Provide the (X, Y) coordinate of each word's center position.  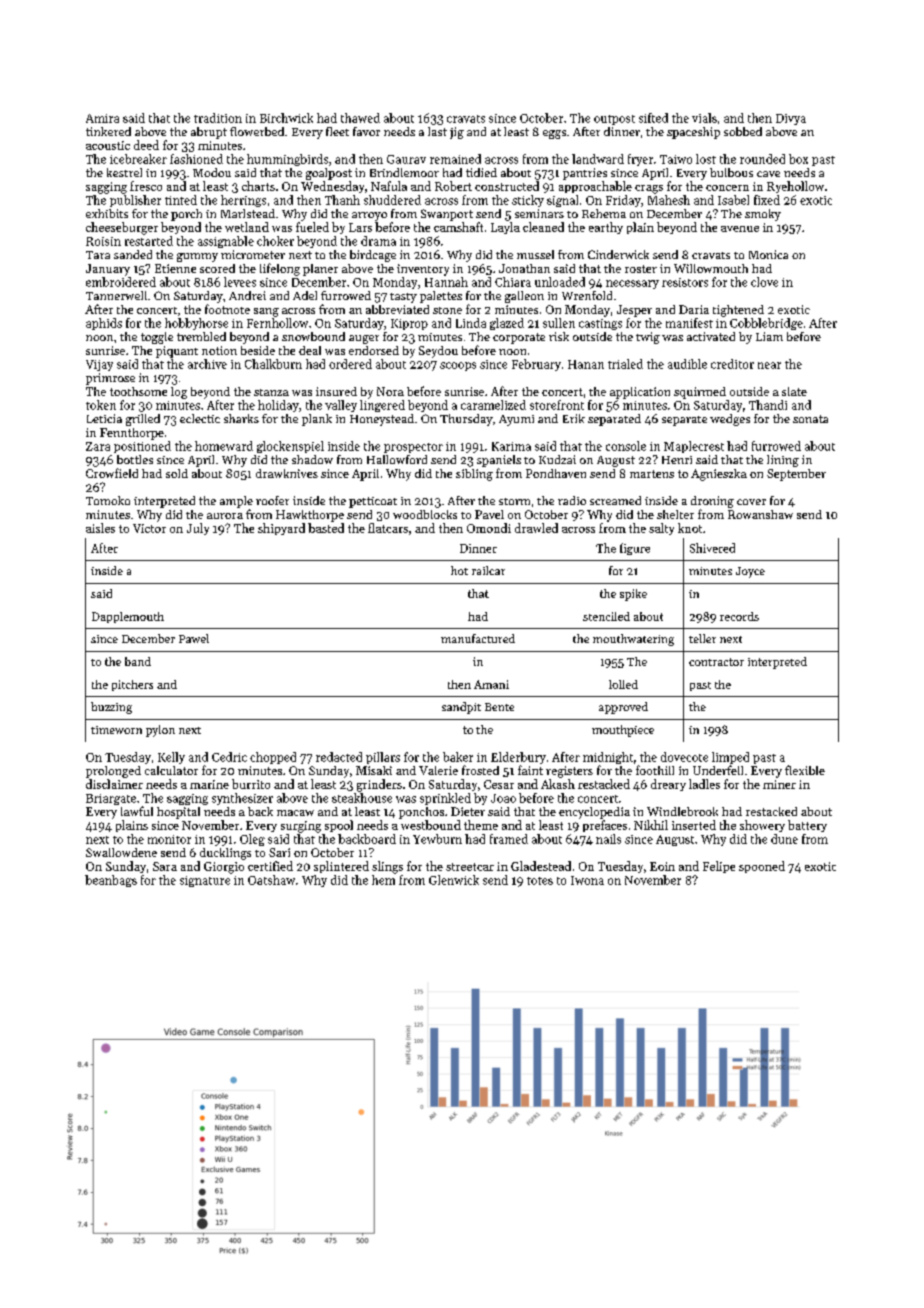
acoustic (108, 145)
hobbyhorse (196, 324)
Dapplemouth (128, 617)
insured (336, 391)
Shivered (712, 548)
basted (326, 528)
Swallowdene (121, 852)
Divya (791, 119)
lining (783, 461)
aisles (100, 528)
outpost (614, 120)
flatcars (388, 528)
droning (712, 502)
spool (339, 826)
